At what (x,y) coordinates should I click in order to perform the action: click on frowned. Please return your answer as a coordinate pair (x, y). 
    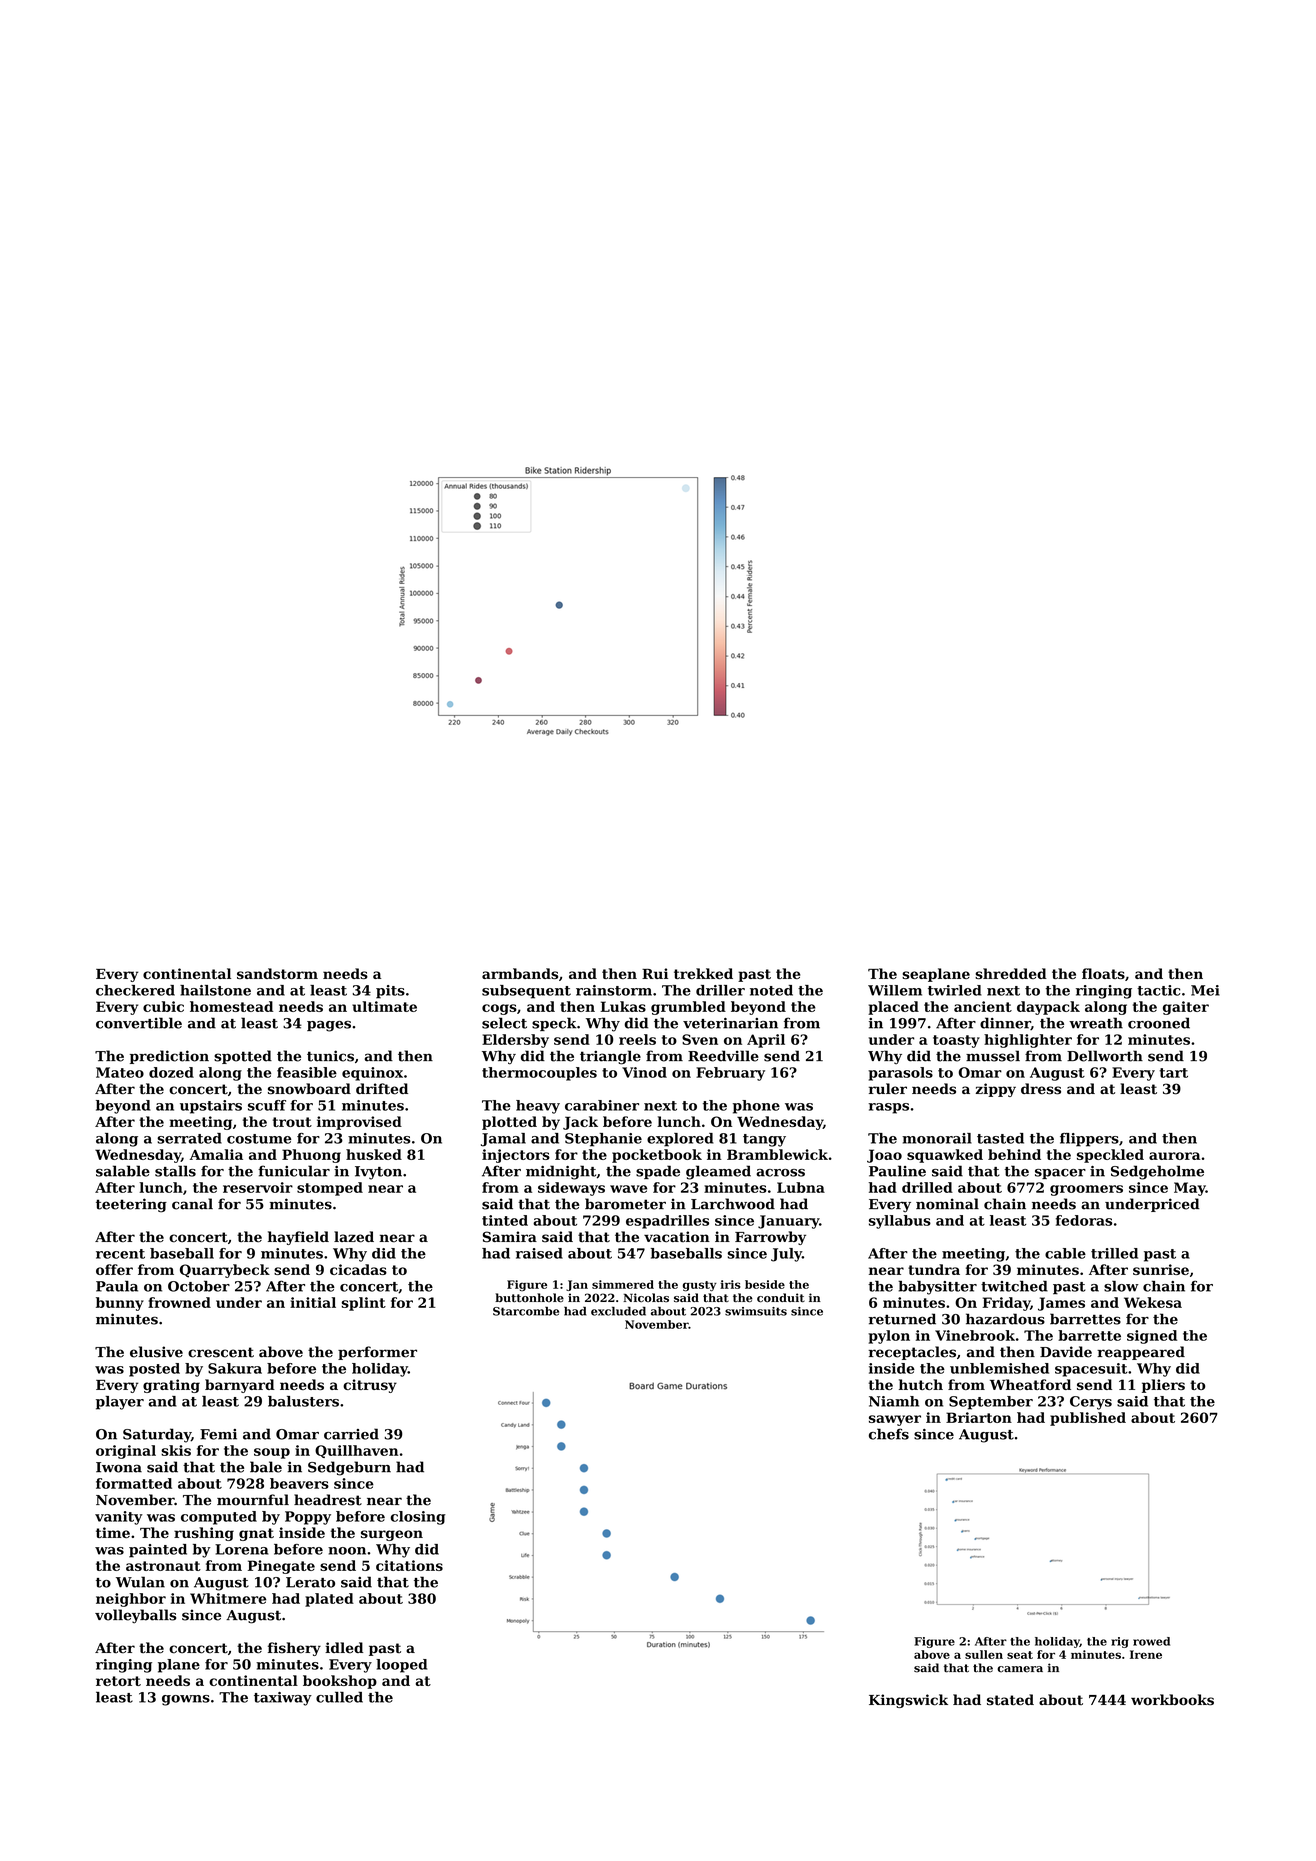
    Looking at the image, I should click on (179, 1302).
